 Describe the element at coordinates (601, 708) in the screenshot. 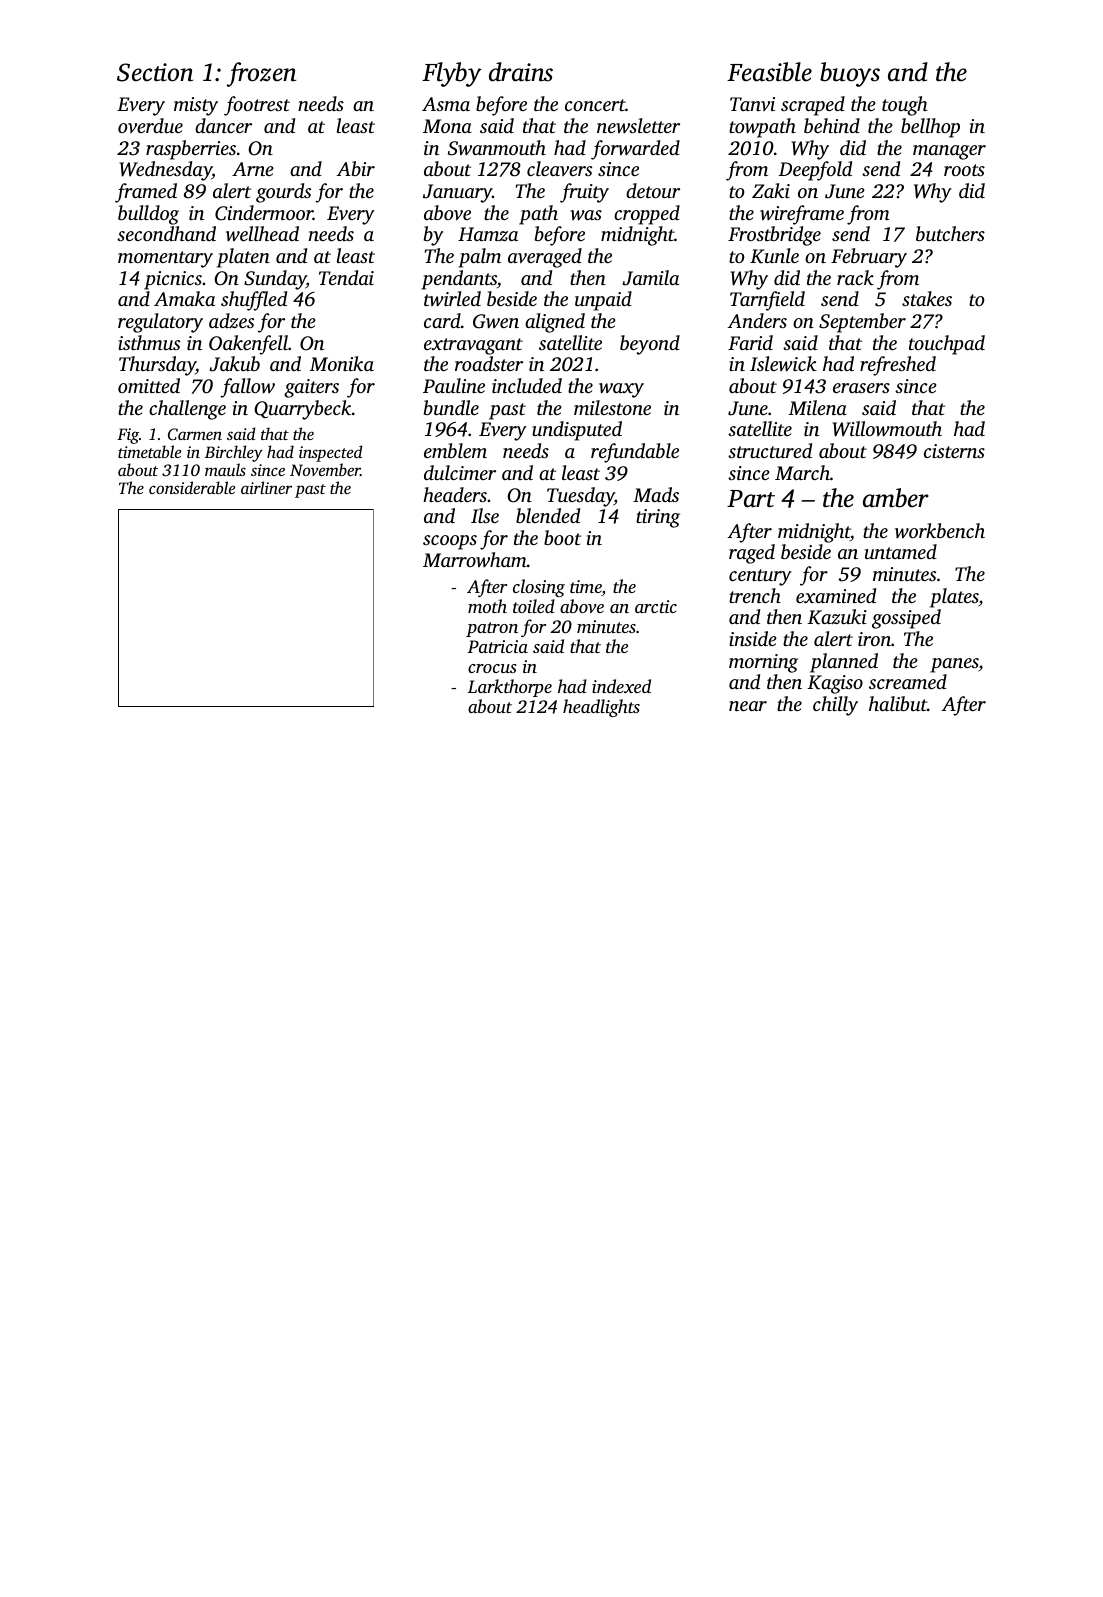

I see `headlights` at that location.
